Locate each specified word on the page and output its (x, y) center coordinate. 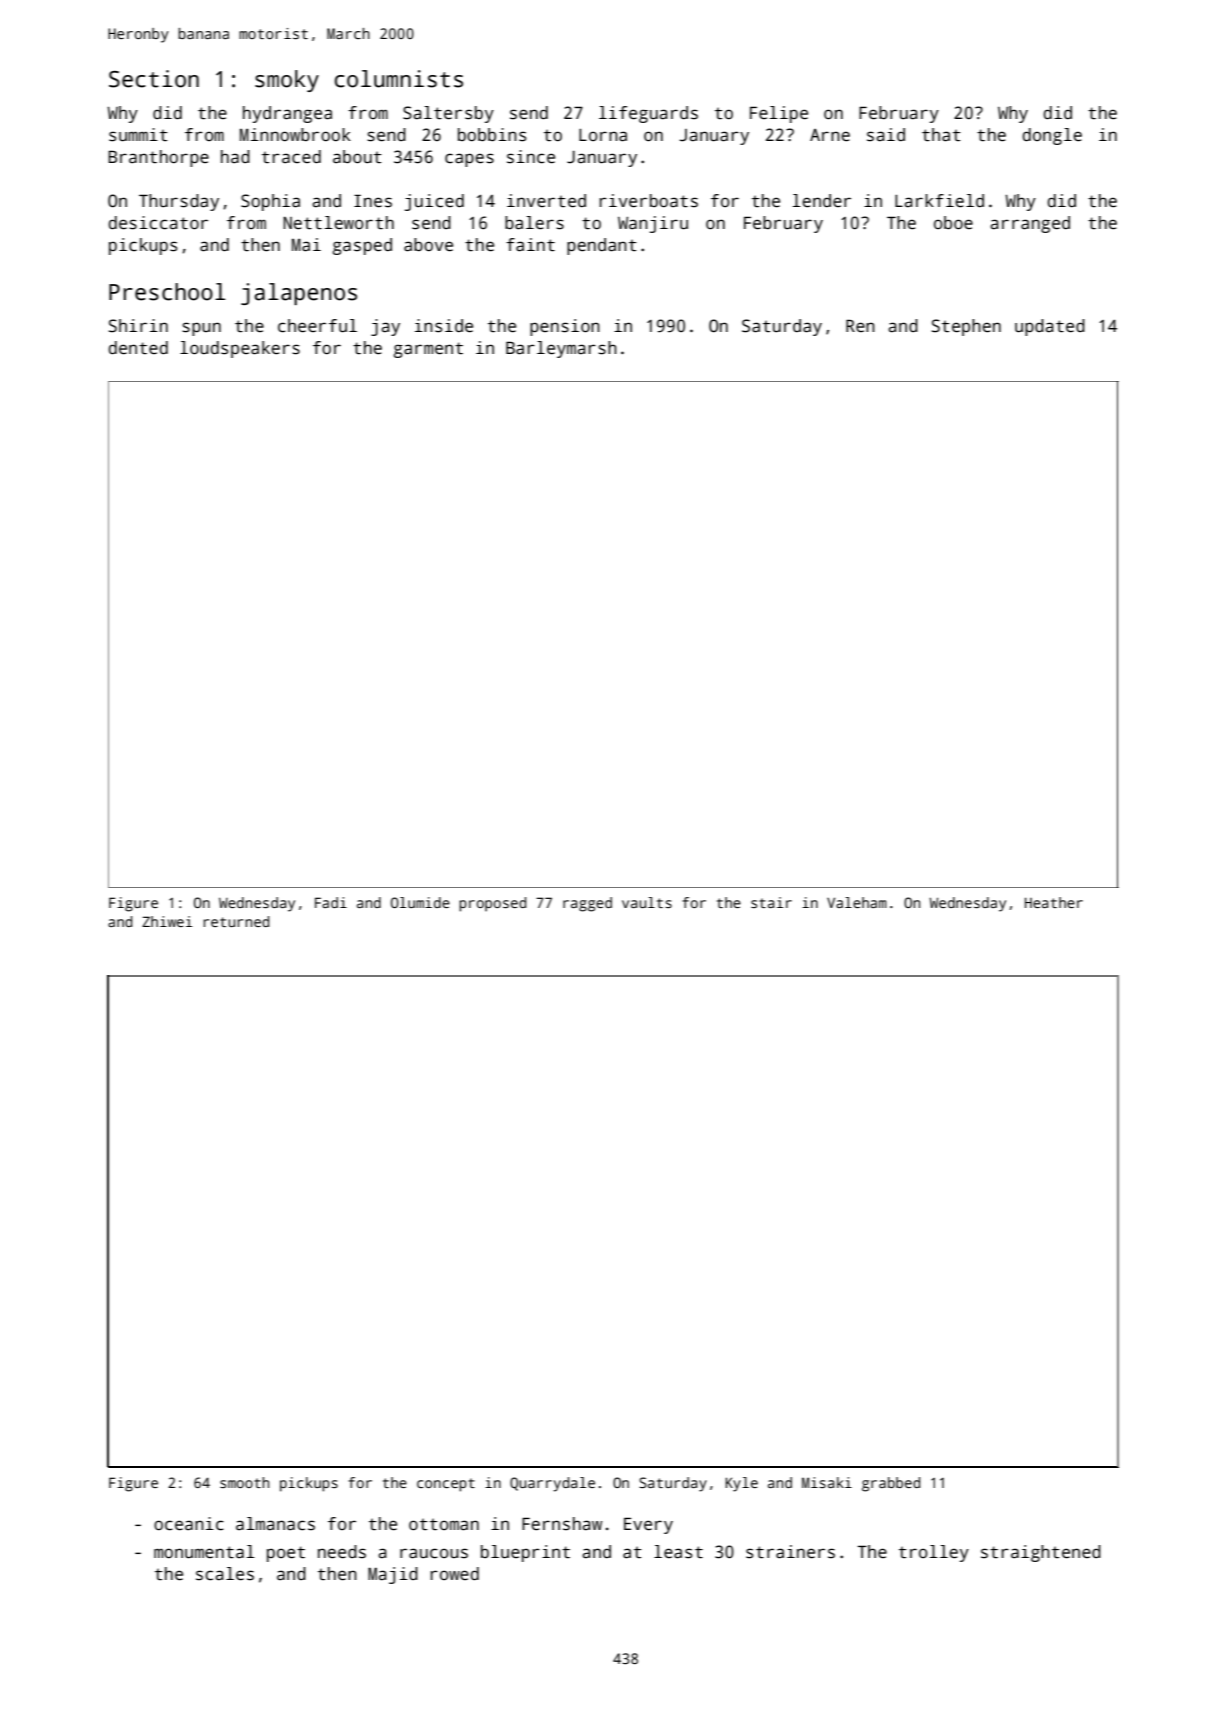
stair (771, 902)
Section (154, 79)
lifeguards (648, 114)
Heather (1054, 902)
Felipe (779, 114)
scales (225, 1574)
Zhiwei (167, 921)
